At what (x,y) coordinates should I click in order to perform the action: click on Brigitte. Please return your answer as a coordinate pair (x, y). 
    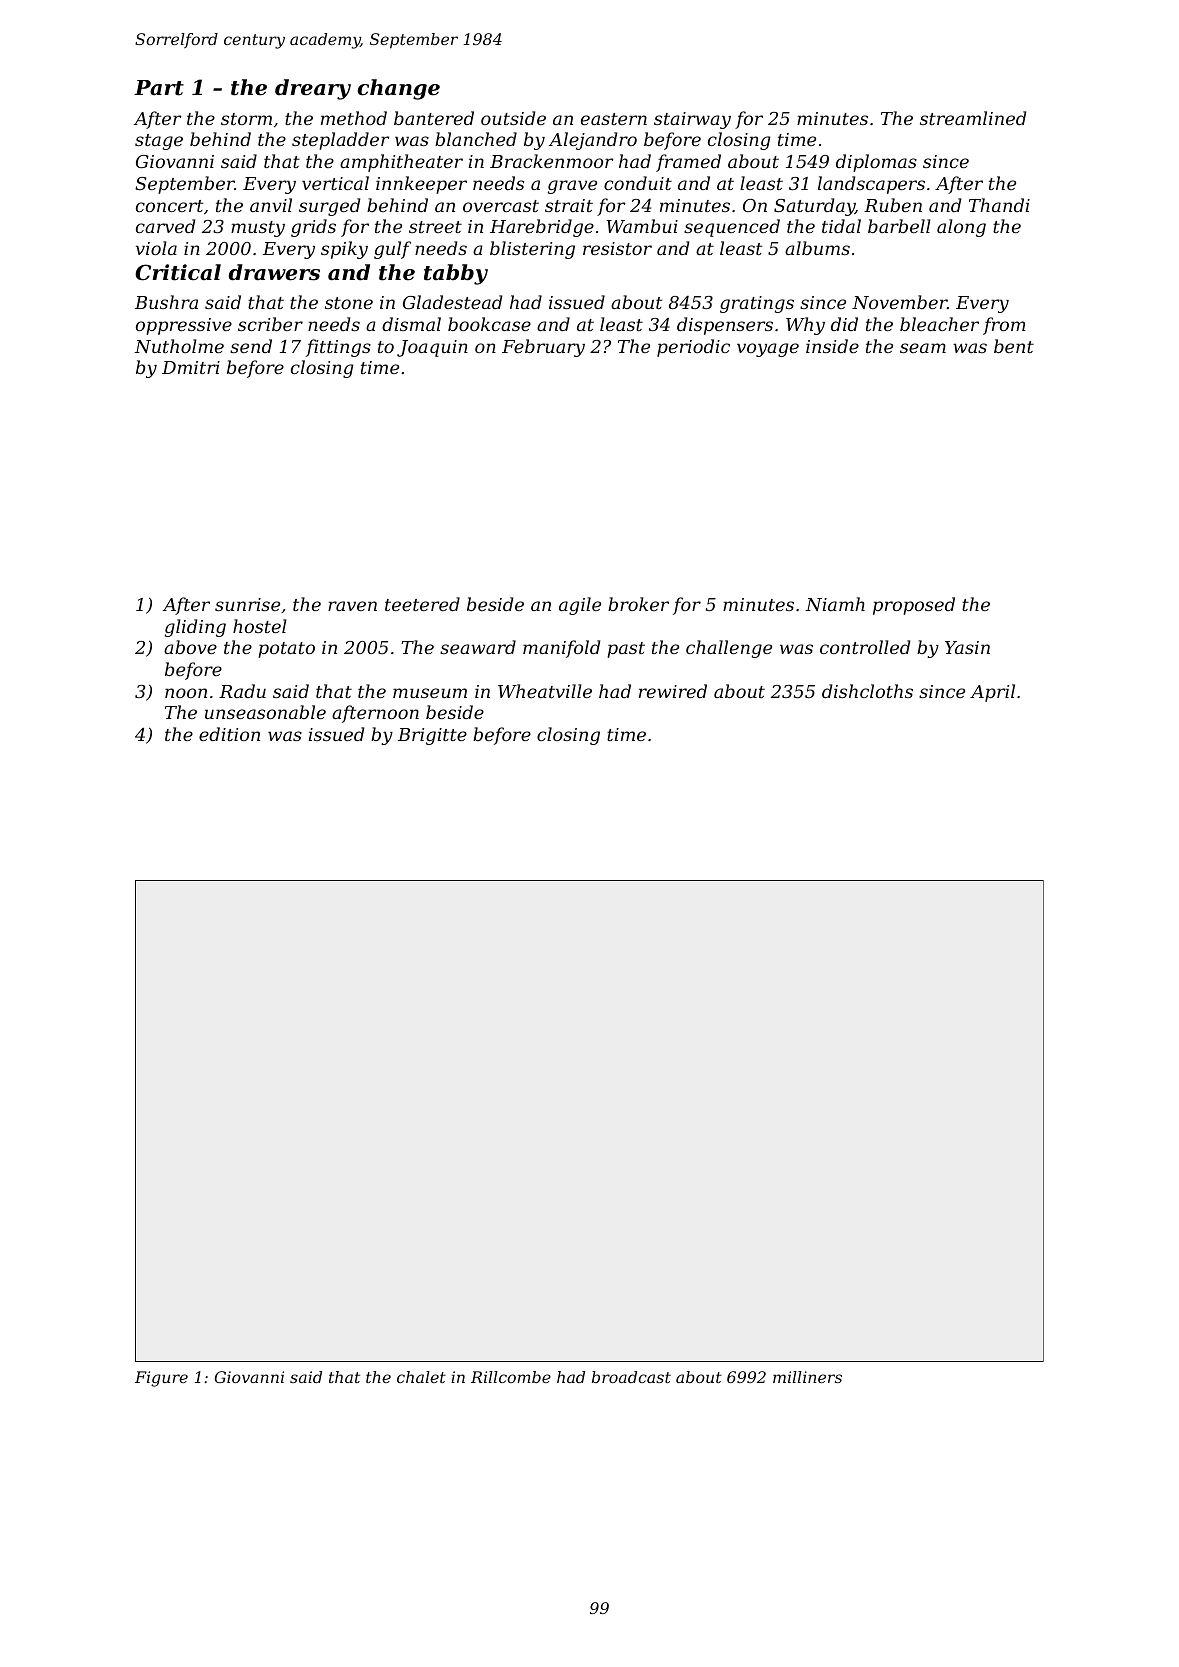
    Looking at the image, I should click on (432, 736).
